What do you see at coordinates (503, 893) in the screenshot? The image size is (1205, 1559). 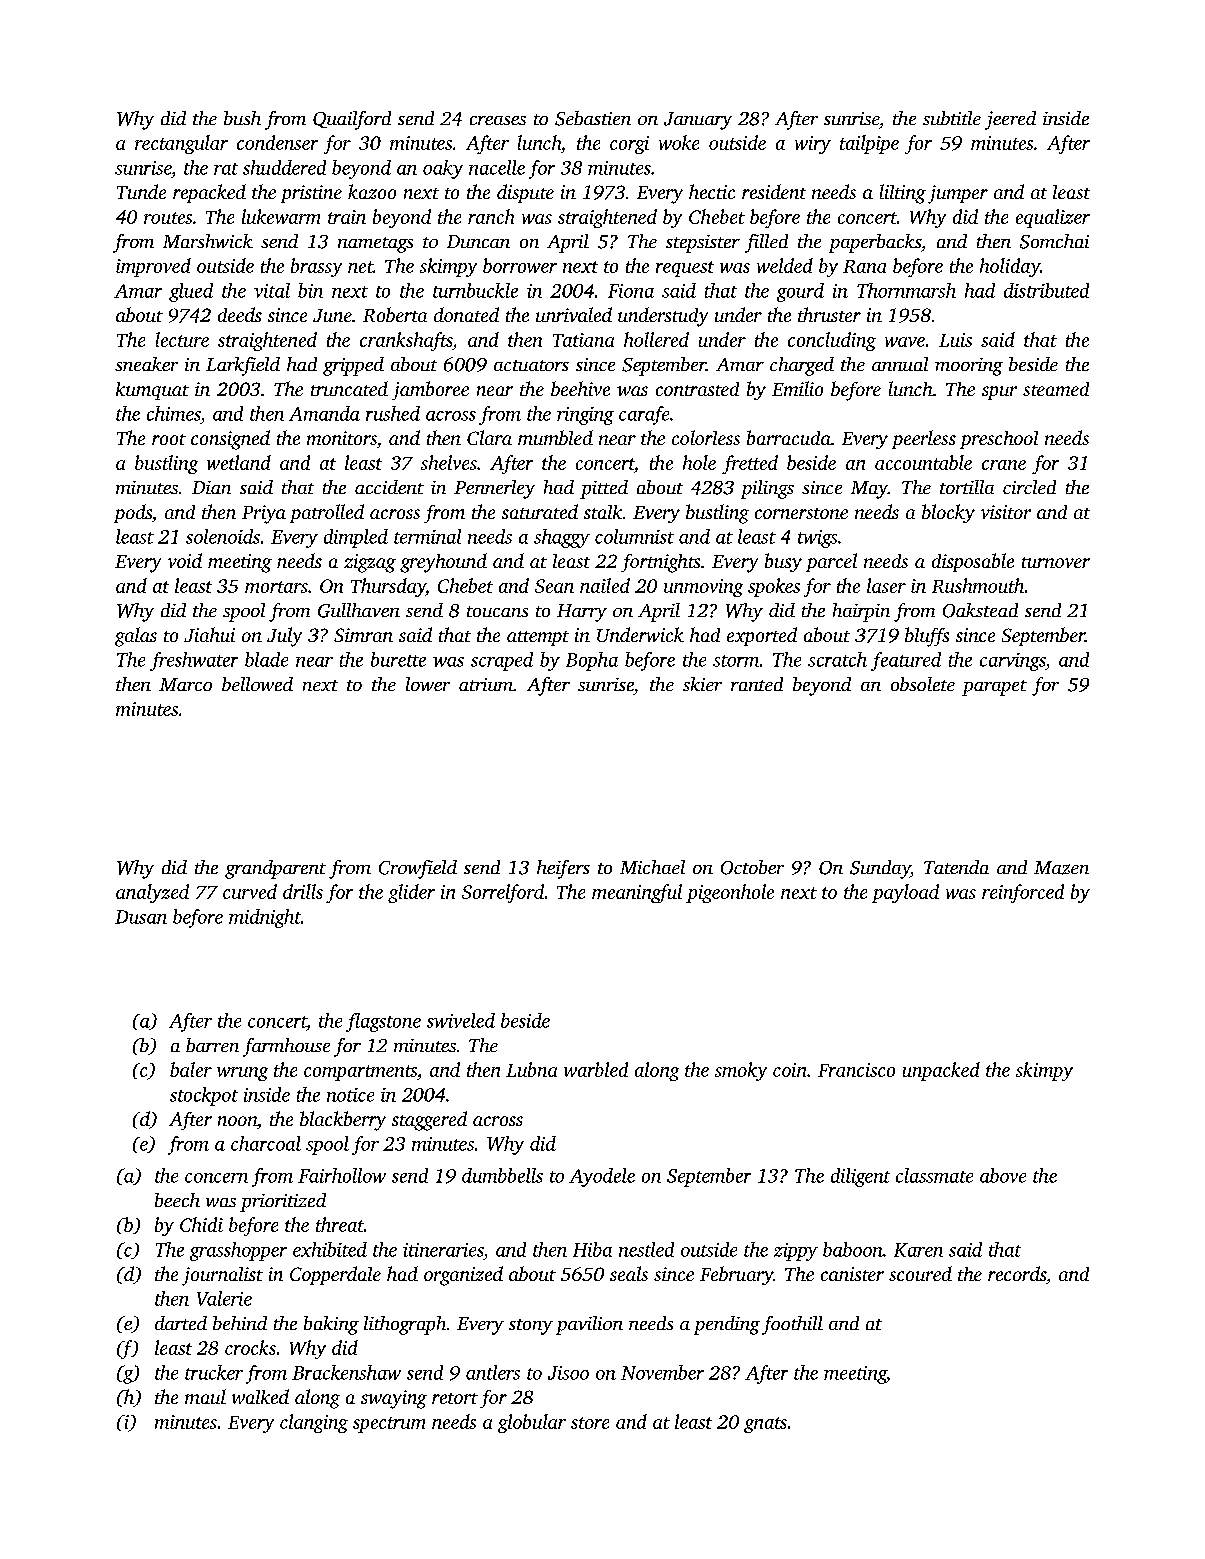 I see `Sorrelford` at bounding box center [503, 893].
